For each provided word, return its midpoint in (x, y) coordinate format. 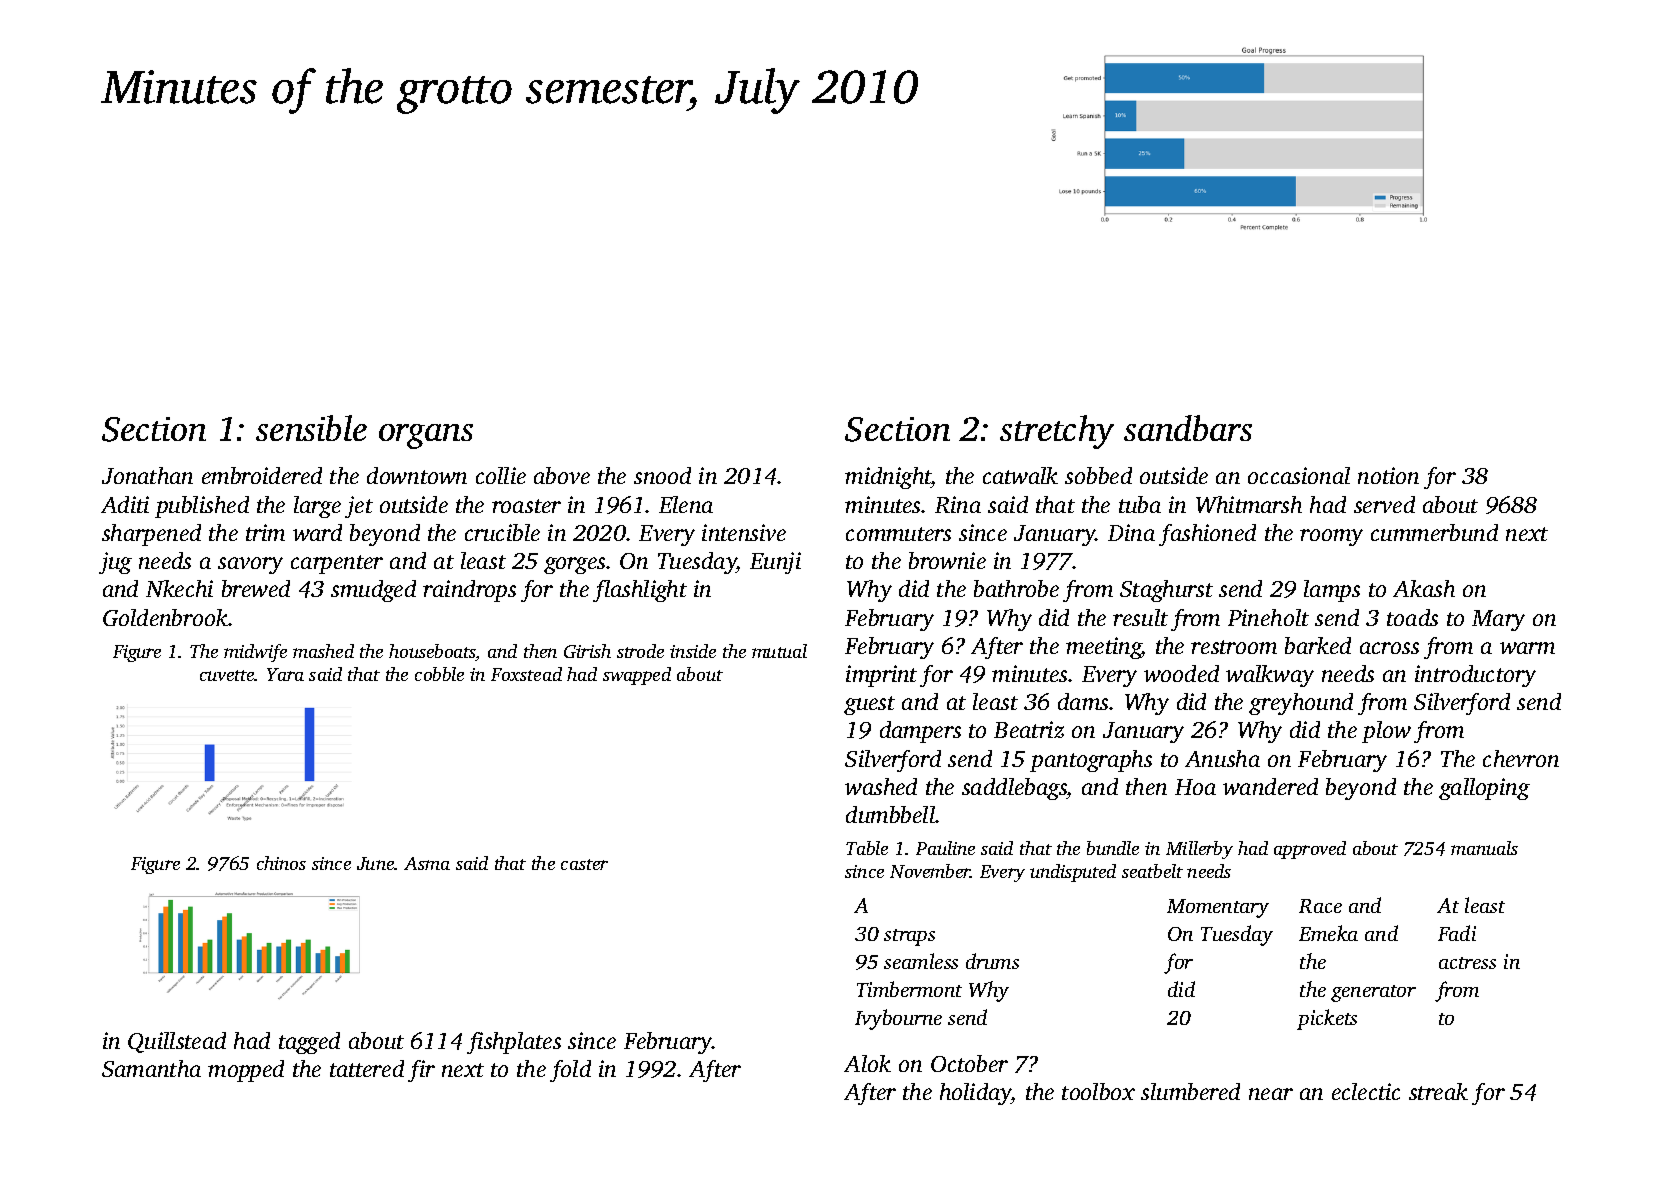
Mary (1498, 620)
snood (662, 475)
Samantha (151, 1068)
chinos (281, 863)
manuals (1484, 848)
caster (584, 864)
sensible (311, 428)
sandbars (1188, 428)
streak (1438, 1091)
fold (570, 1071)
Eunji (775, 563)
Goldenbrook (165, 617)
